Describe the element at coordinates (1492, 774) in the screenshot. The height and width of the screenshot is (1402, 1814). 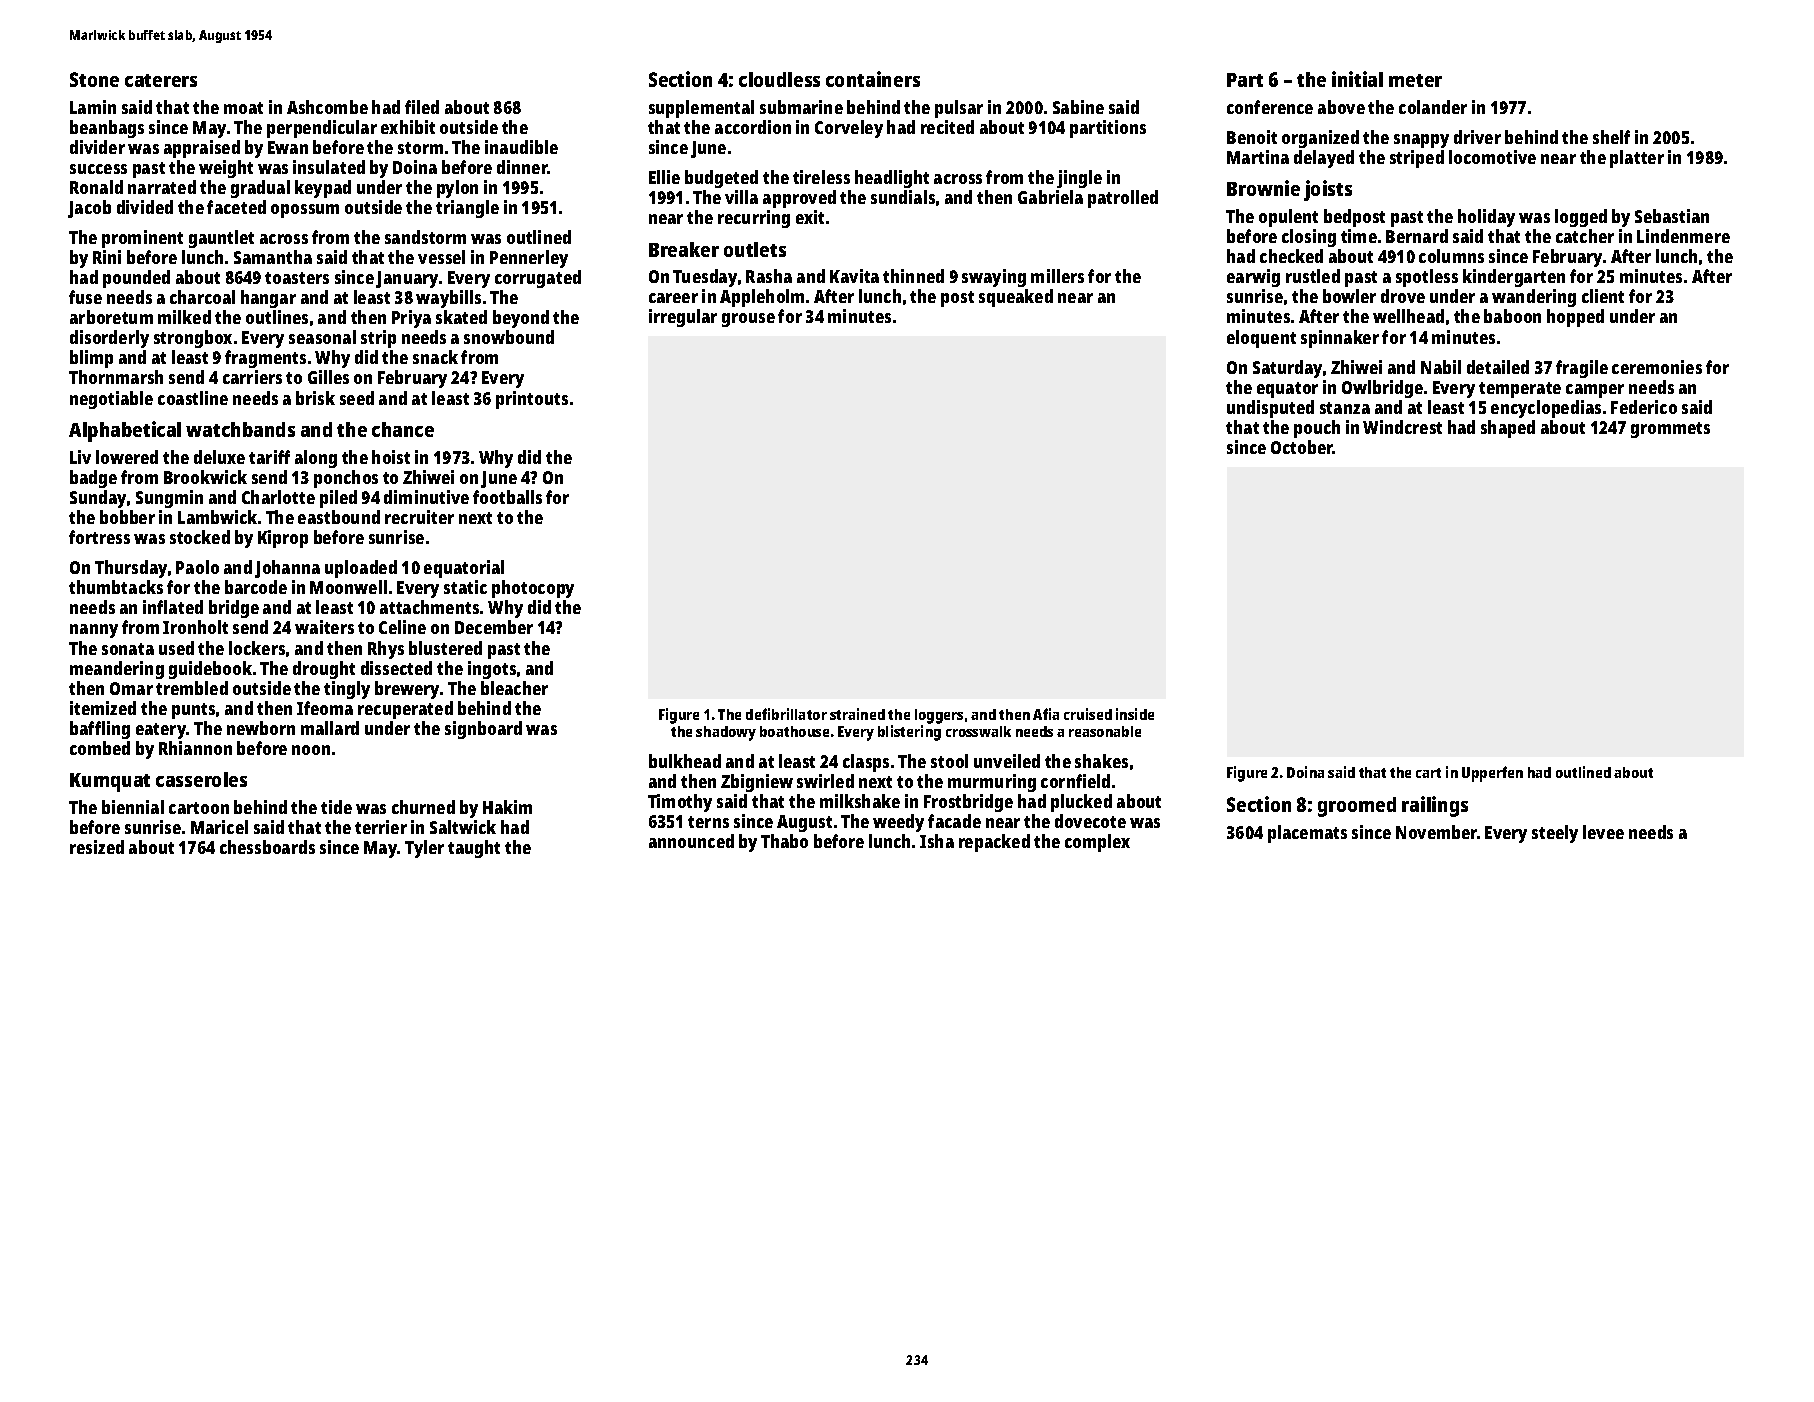
I see `Upperfen` at that location.
